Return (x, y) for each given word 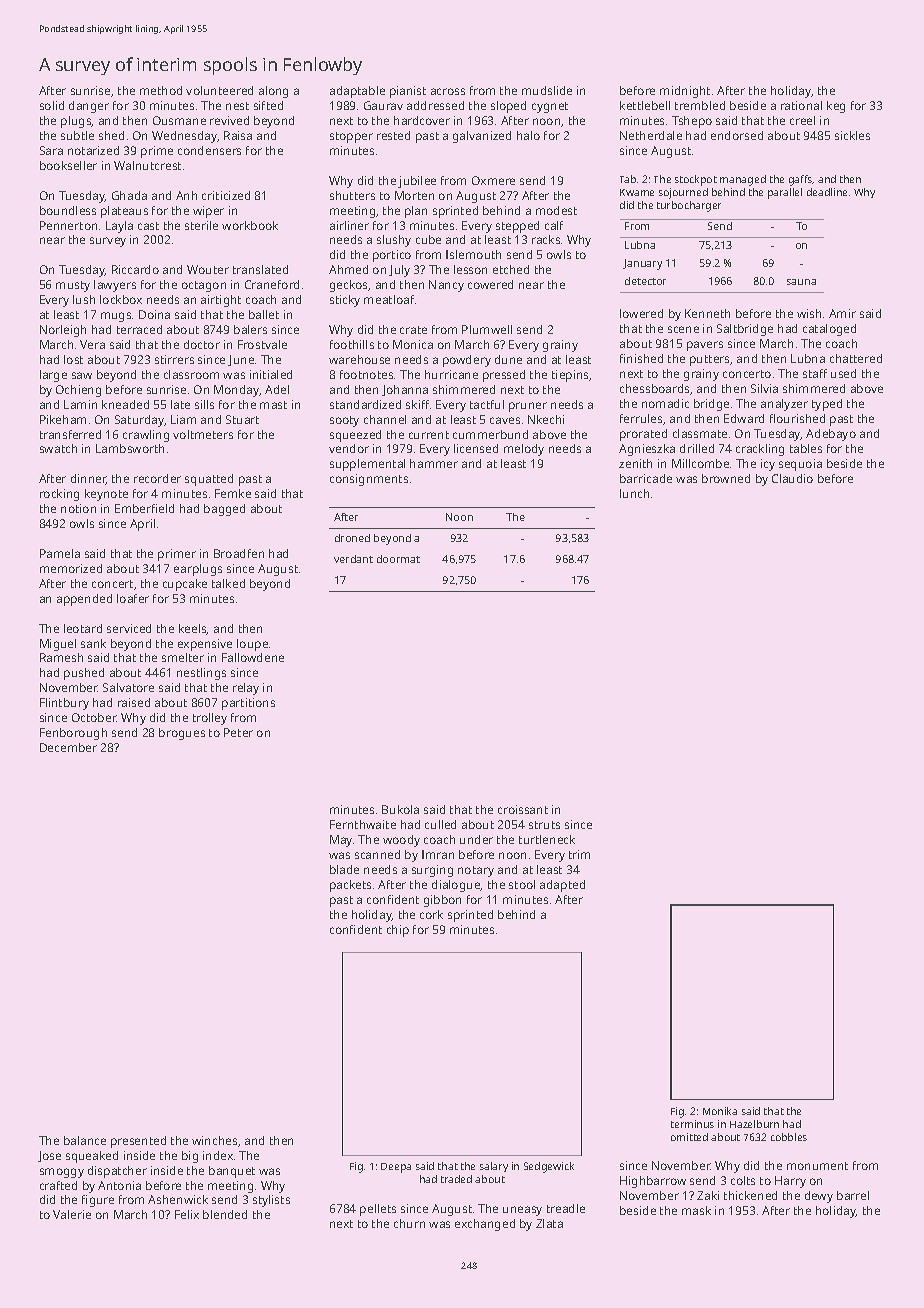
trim (579, 854)
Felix (187, 1214)
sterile (201, 225)
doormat (398, 559)
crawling (146, 436)
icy (768, 465)
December (68, 747)
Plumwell (487, 329)
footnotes (366, 374)
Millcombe (700, 463)
